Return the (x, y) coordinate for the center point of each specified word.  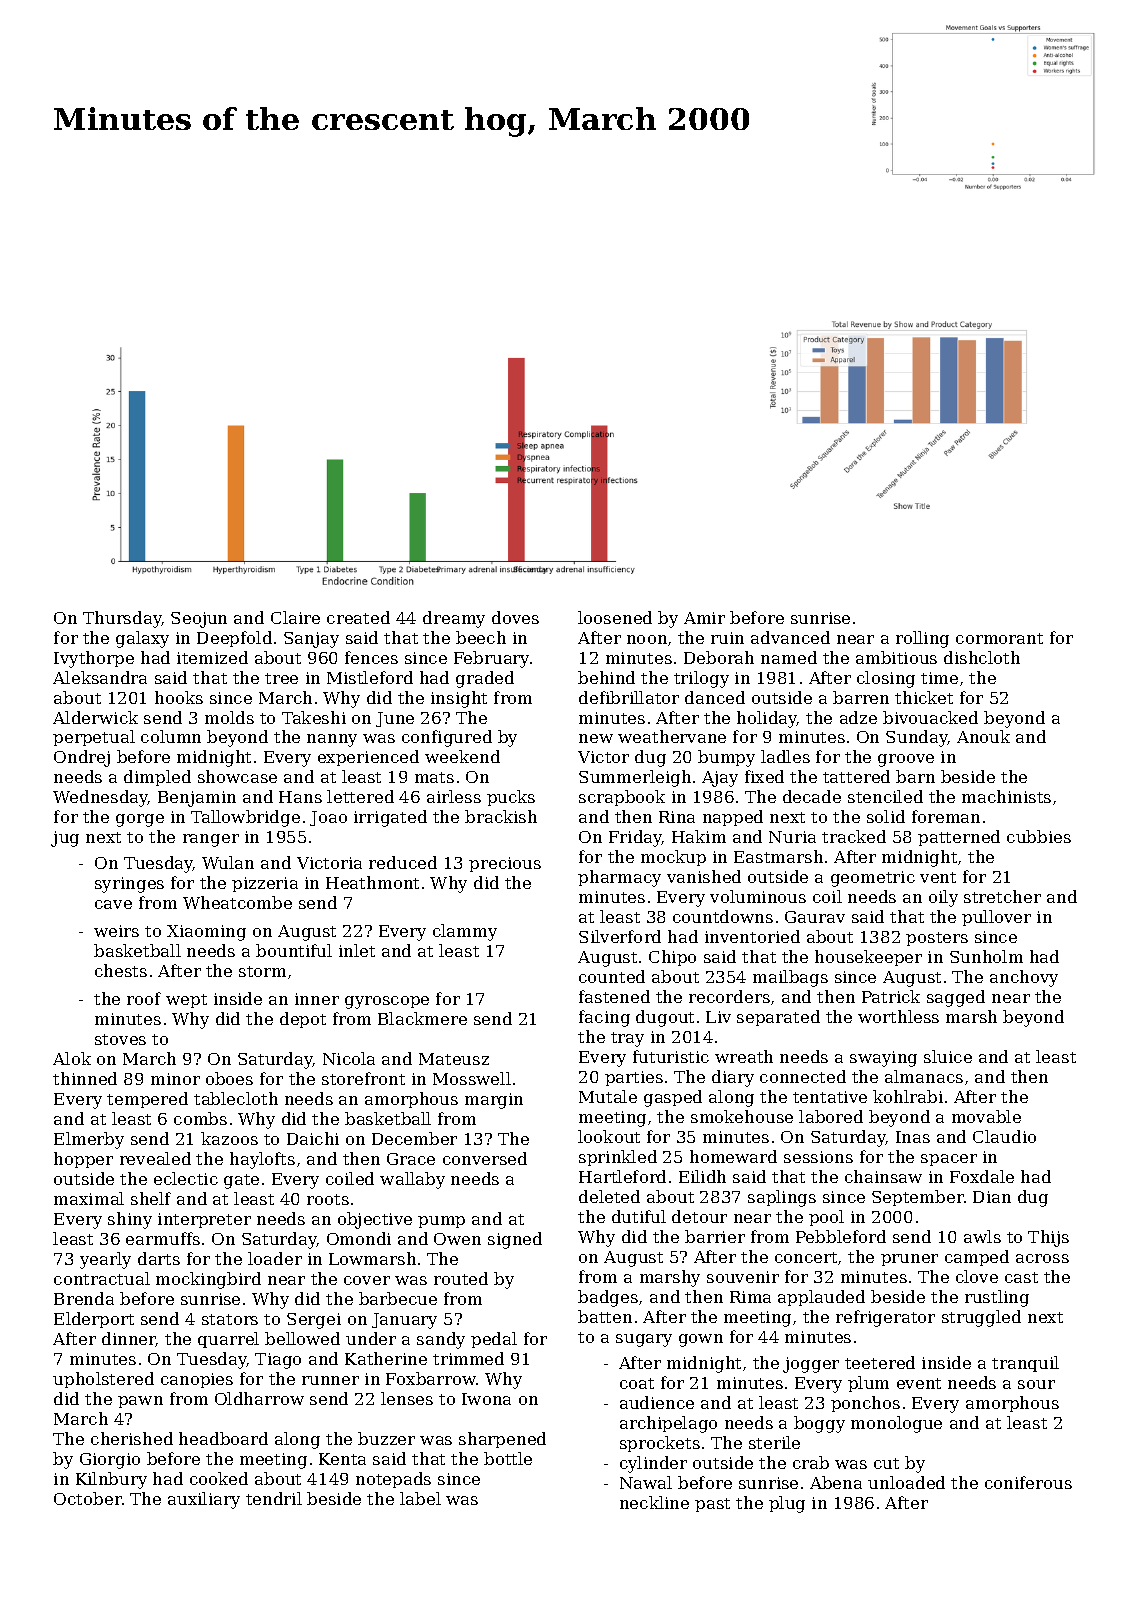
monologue (896, 1424)
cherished (132, 1438)
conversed (485, 1158)
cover (367, 1280)
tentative (830, 1097)
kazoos (229, 1138)
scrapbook (622, 798)
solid (886, 816)
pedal (494, 1340)
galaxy (142, 639)
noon (647, 639)
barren (861, 697)
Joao (328, 818)
